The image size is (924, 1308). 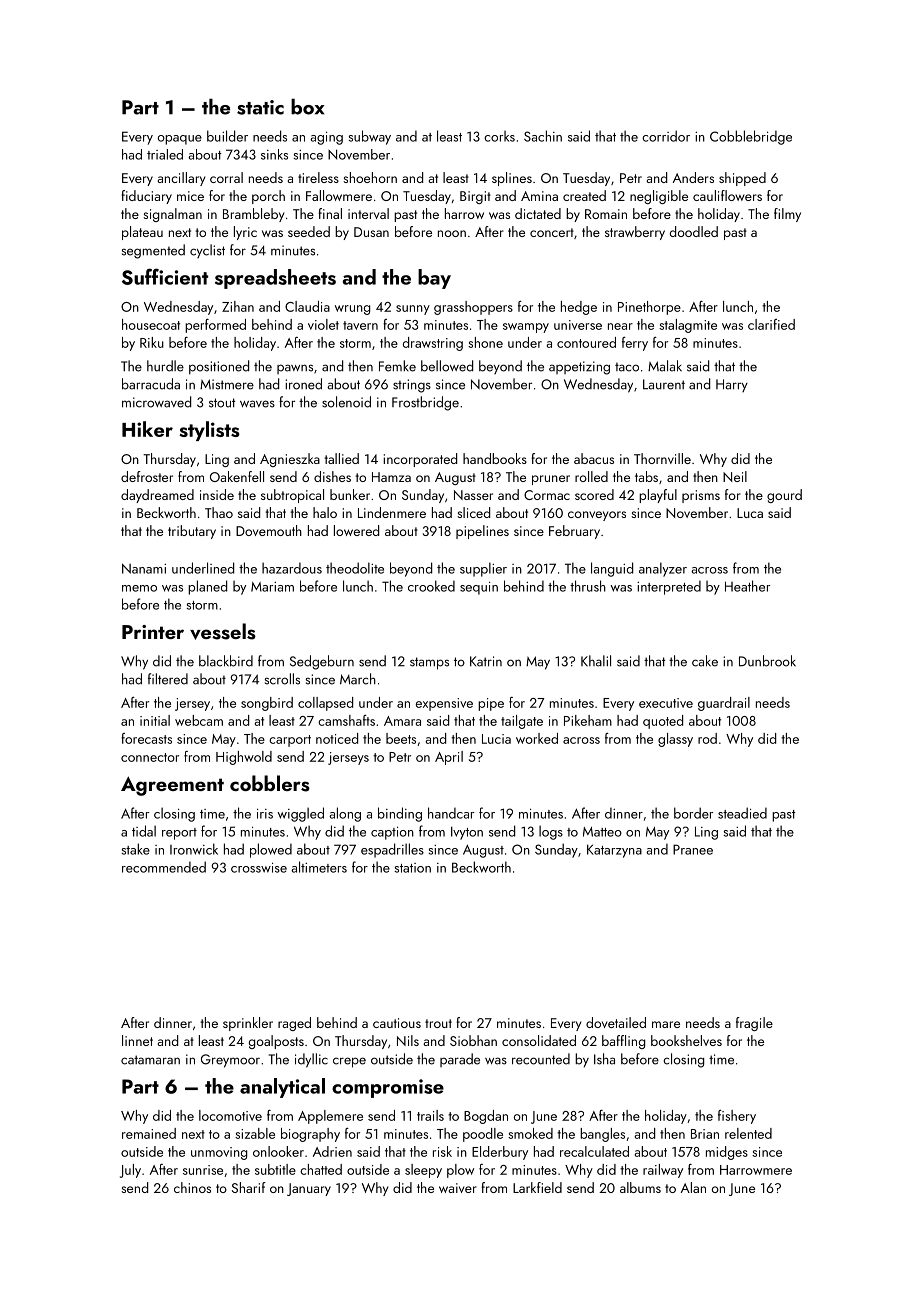 What do you see at coordinates (666, 136) in the screenshot?
I see `corridor` at bounding box center [666, 136].
